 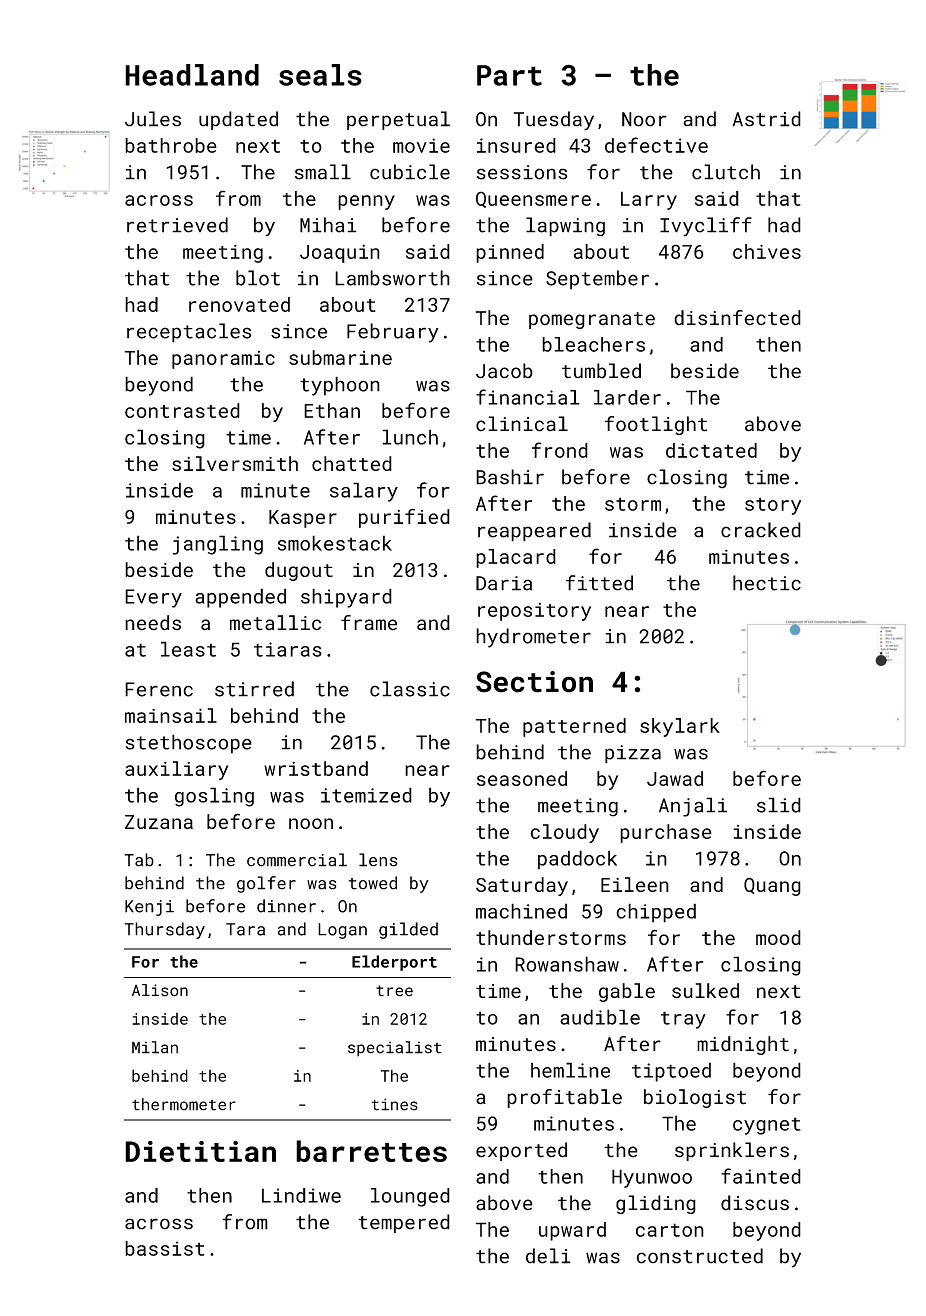 I want to click on deli, so click(x=548, y=1256).
